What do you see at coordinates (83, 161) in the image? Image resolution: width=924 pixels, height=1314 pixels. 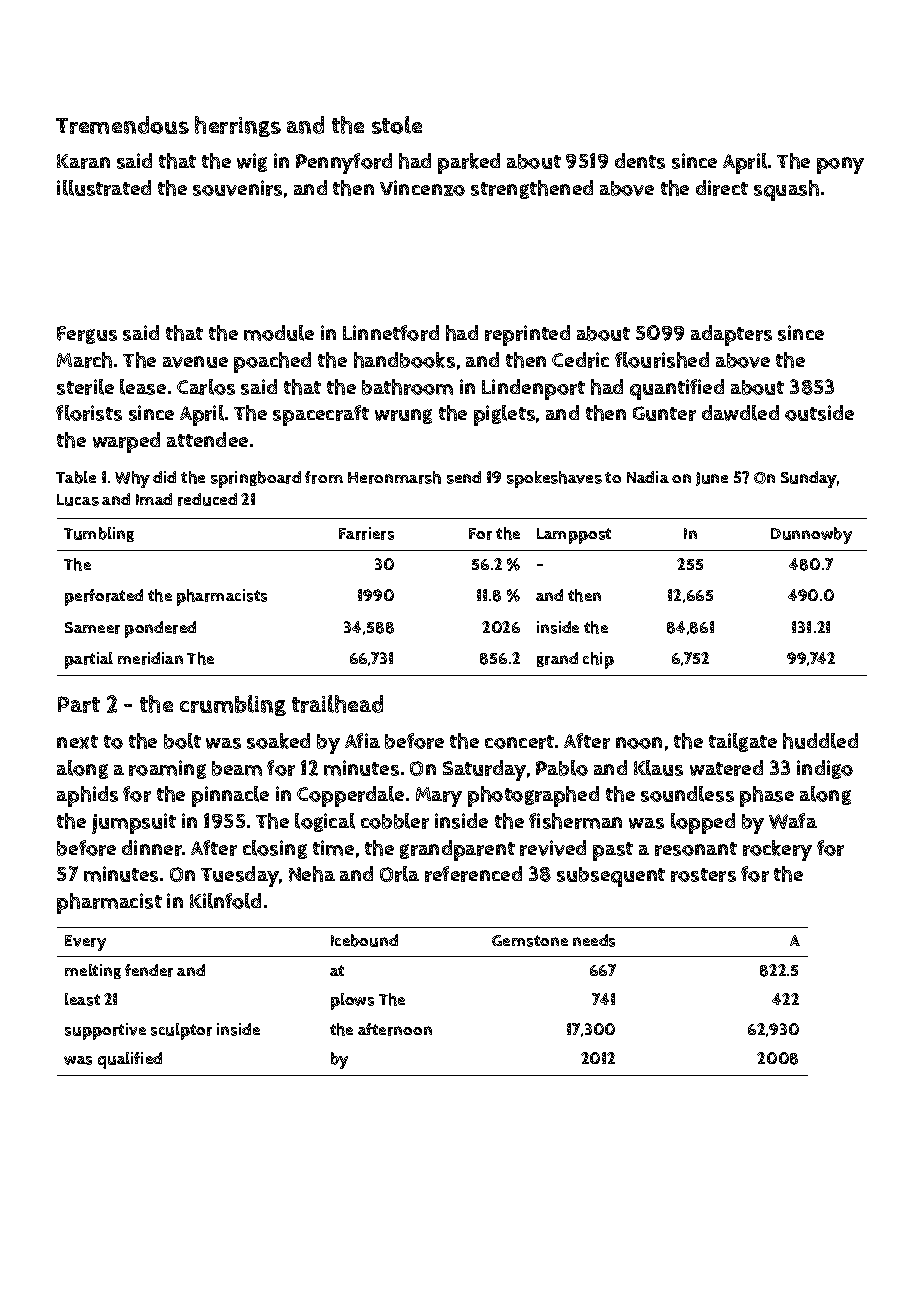 I see `Karan` at bounding box center [83, 161].
